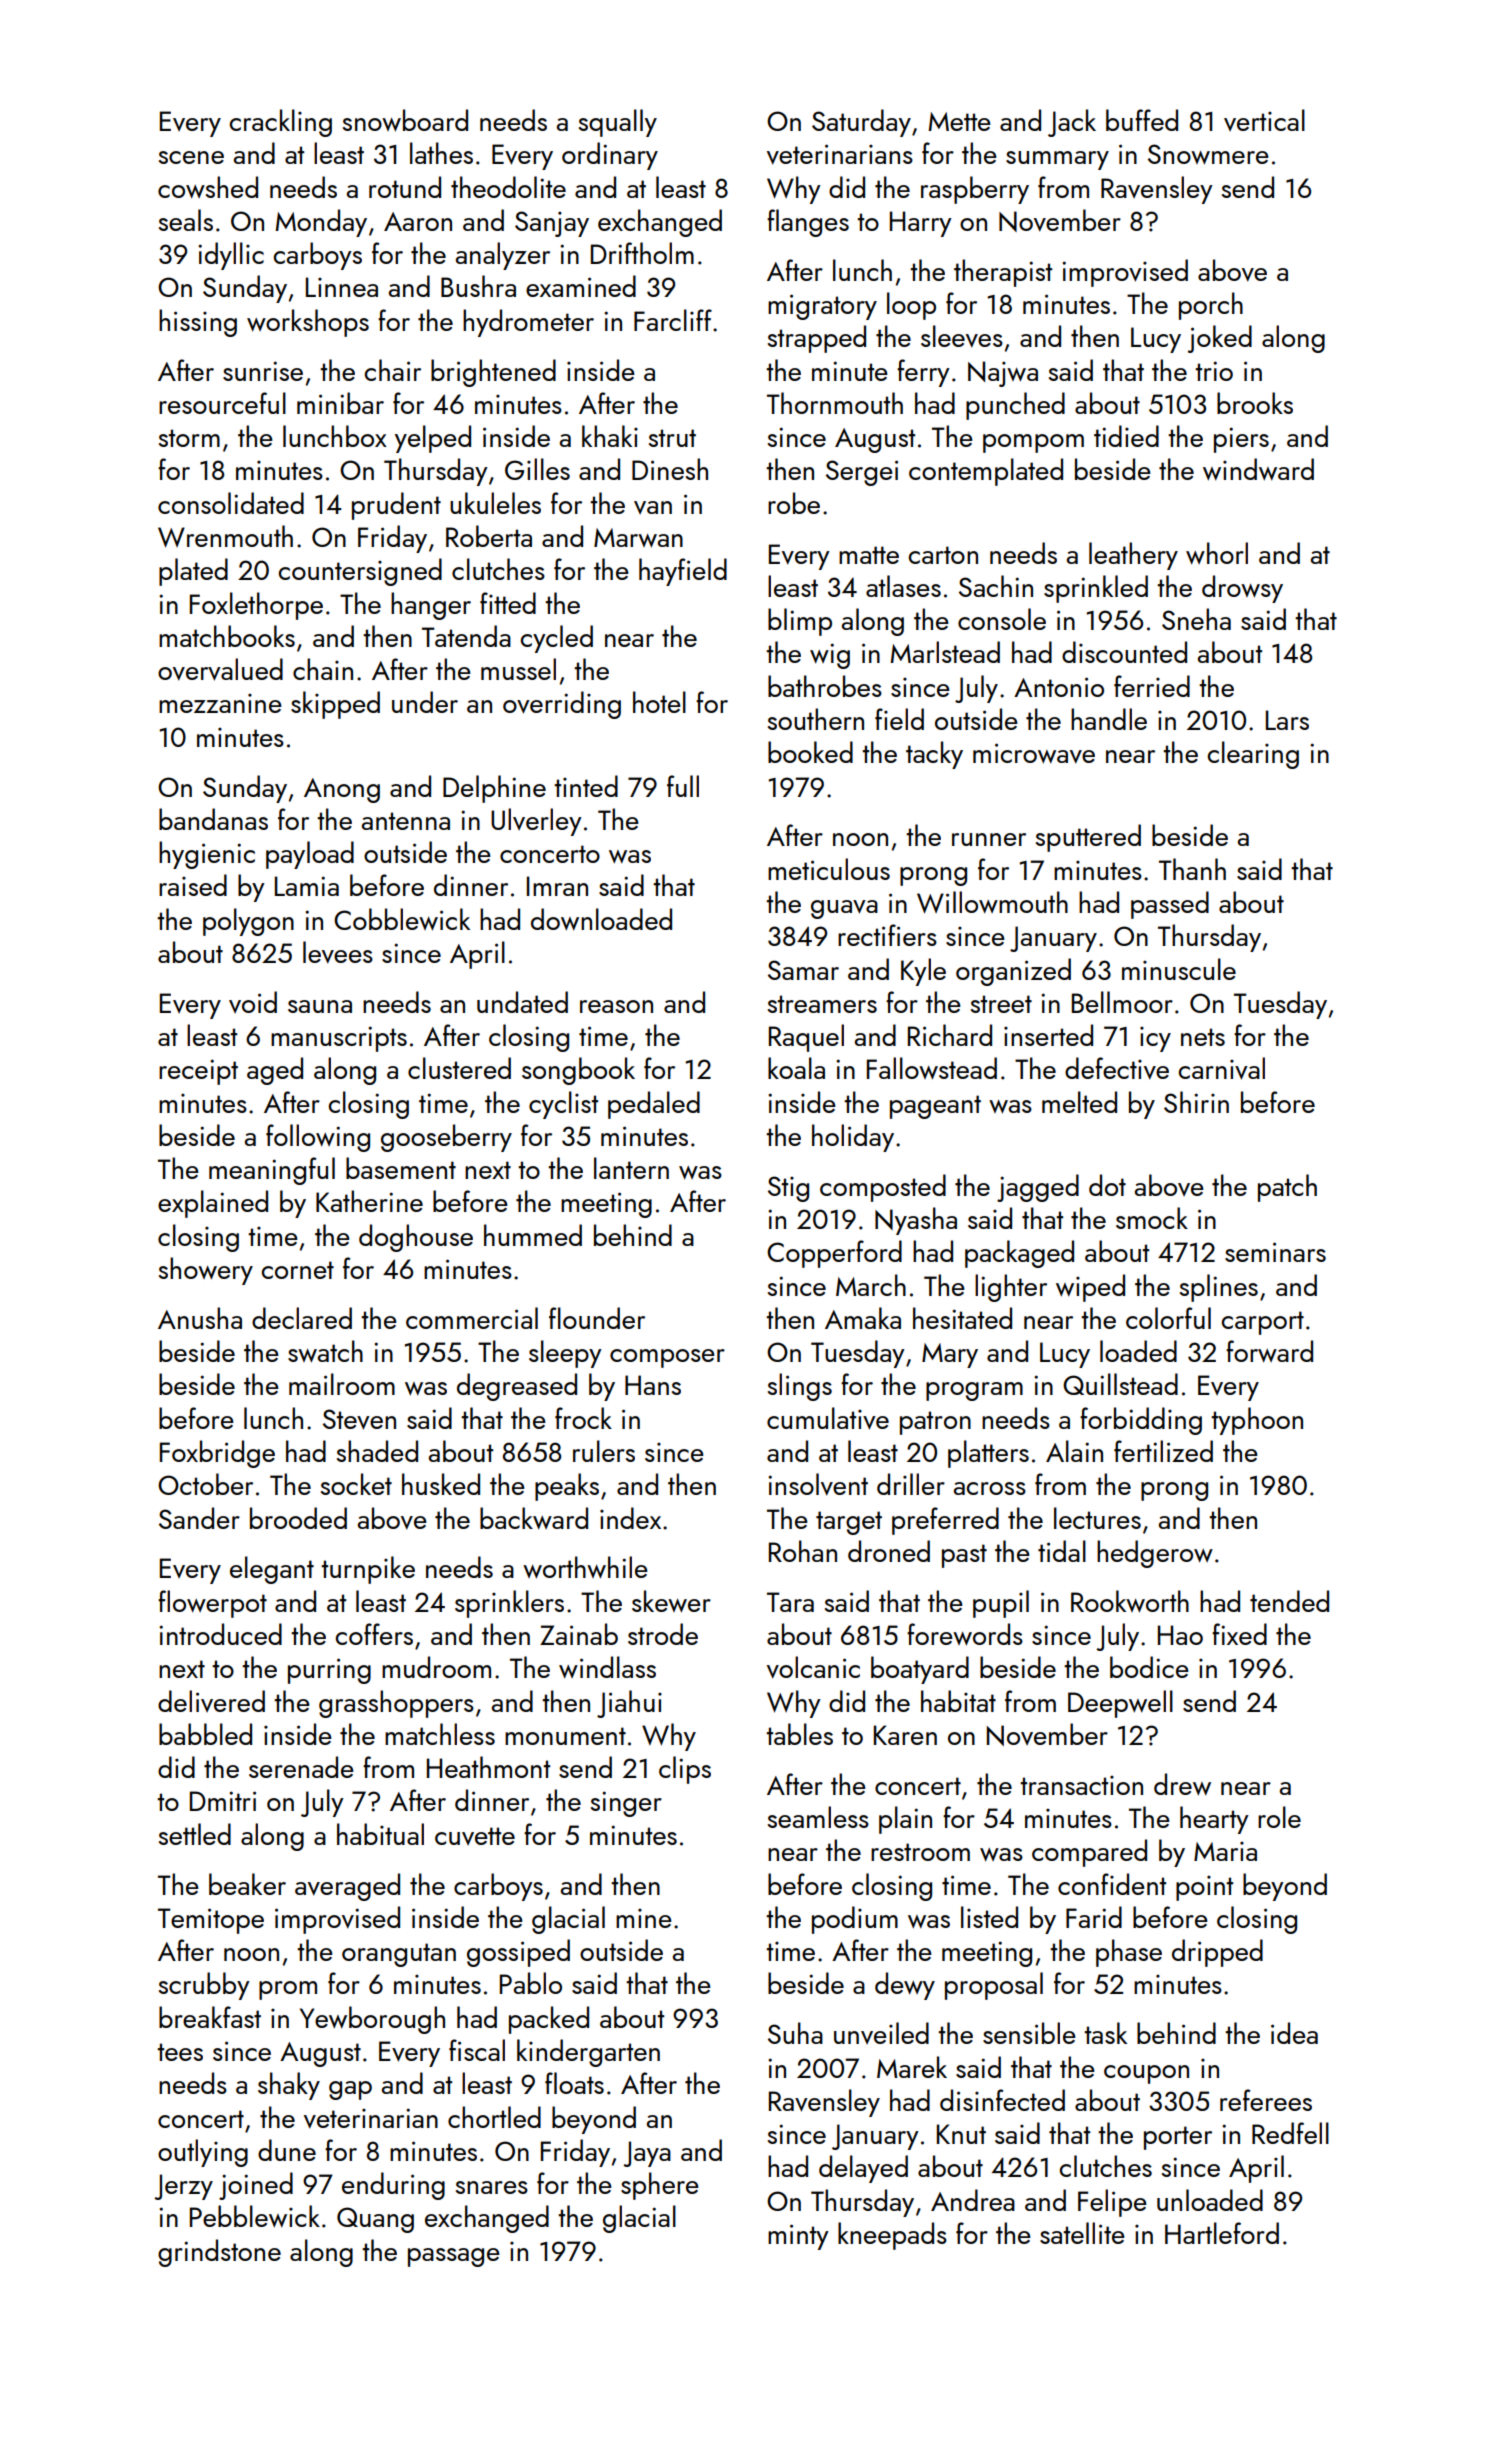  I want to click on pedaled, so click(654, 1105).
